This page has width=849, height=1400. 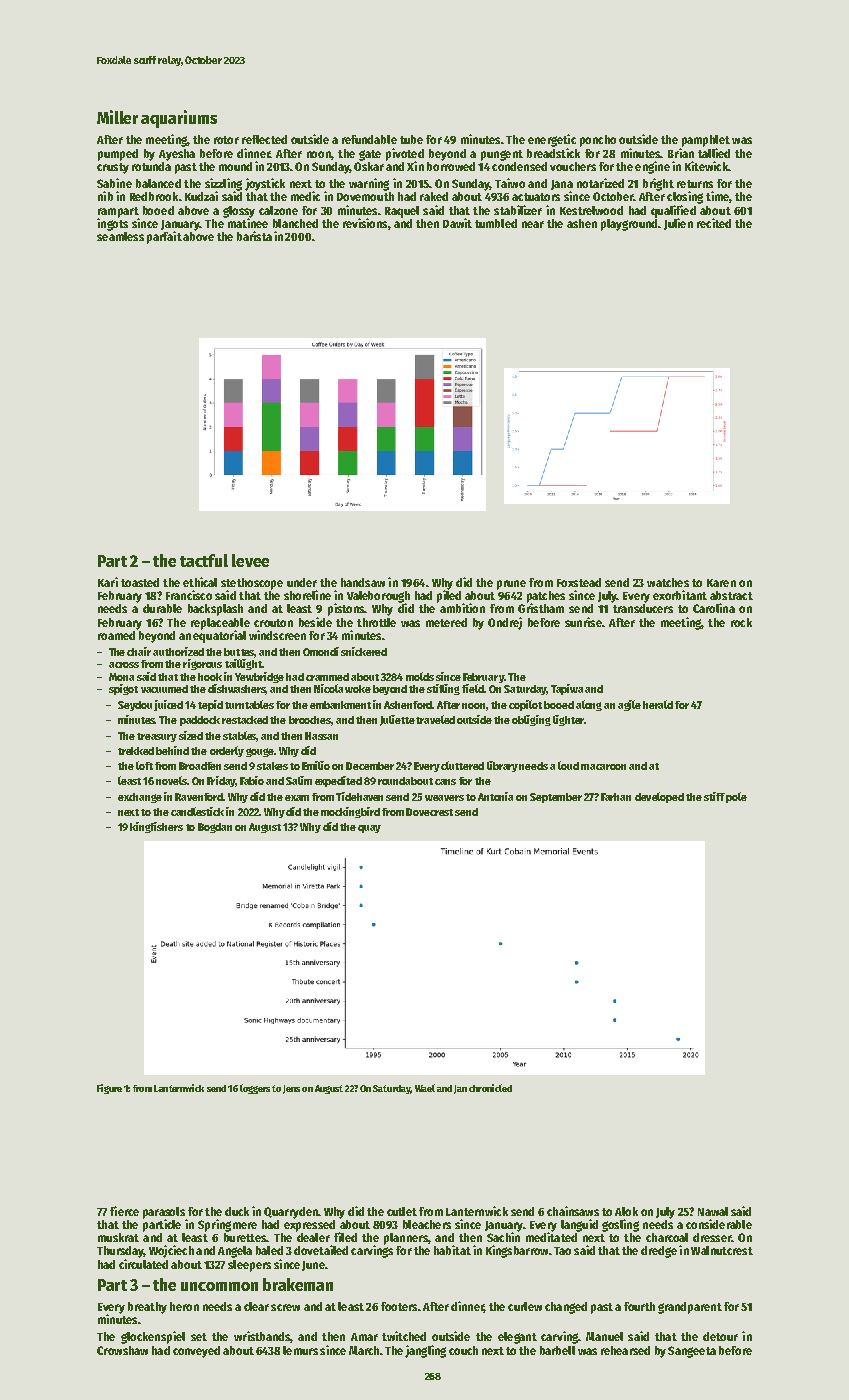 What do you see at coordinates (179, 119) in the page?
I see `aquariums` at bounding box center [179, 119].
